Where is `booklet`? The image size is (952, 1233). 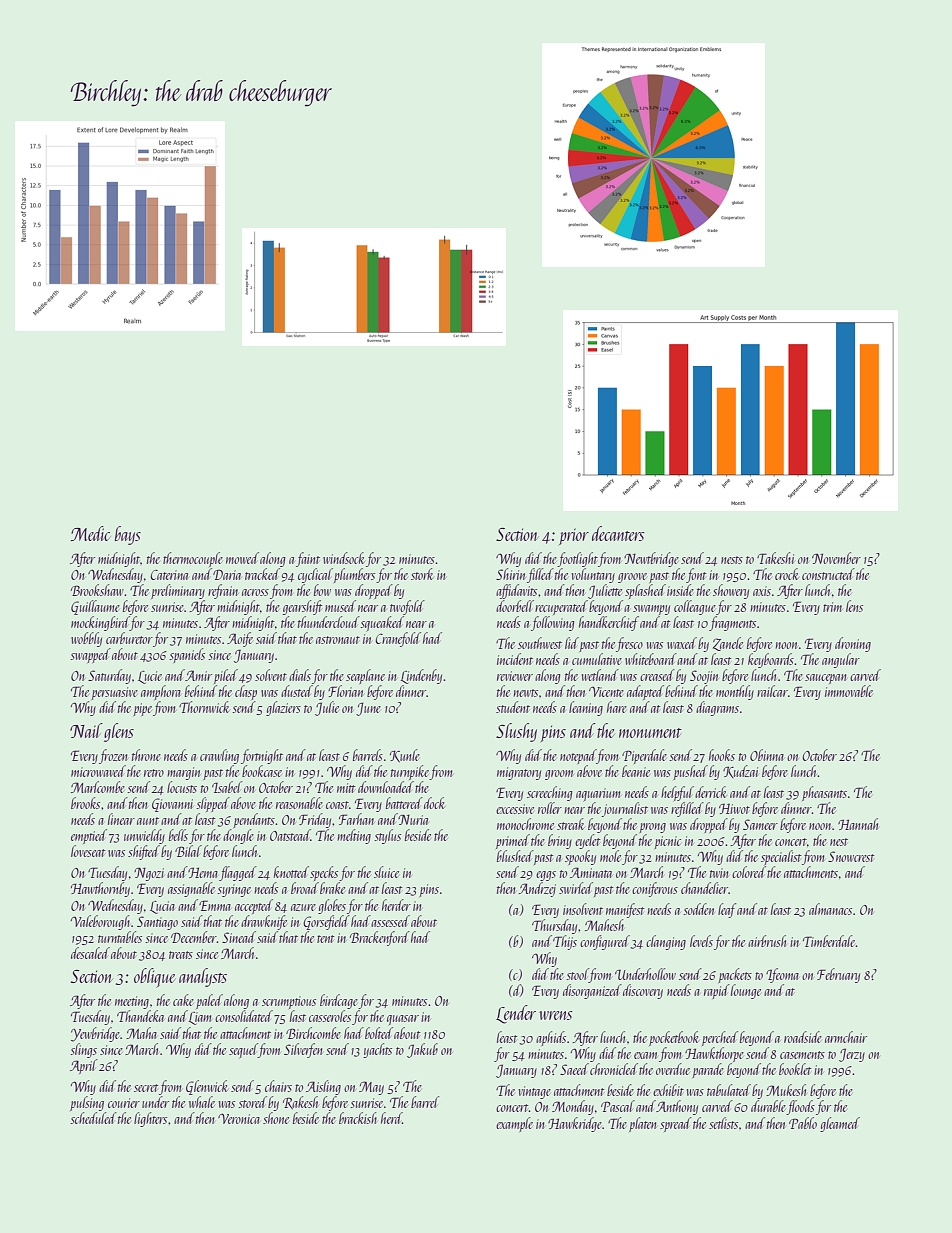 booklet is located at coordinates (795, 1069).
